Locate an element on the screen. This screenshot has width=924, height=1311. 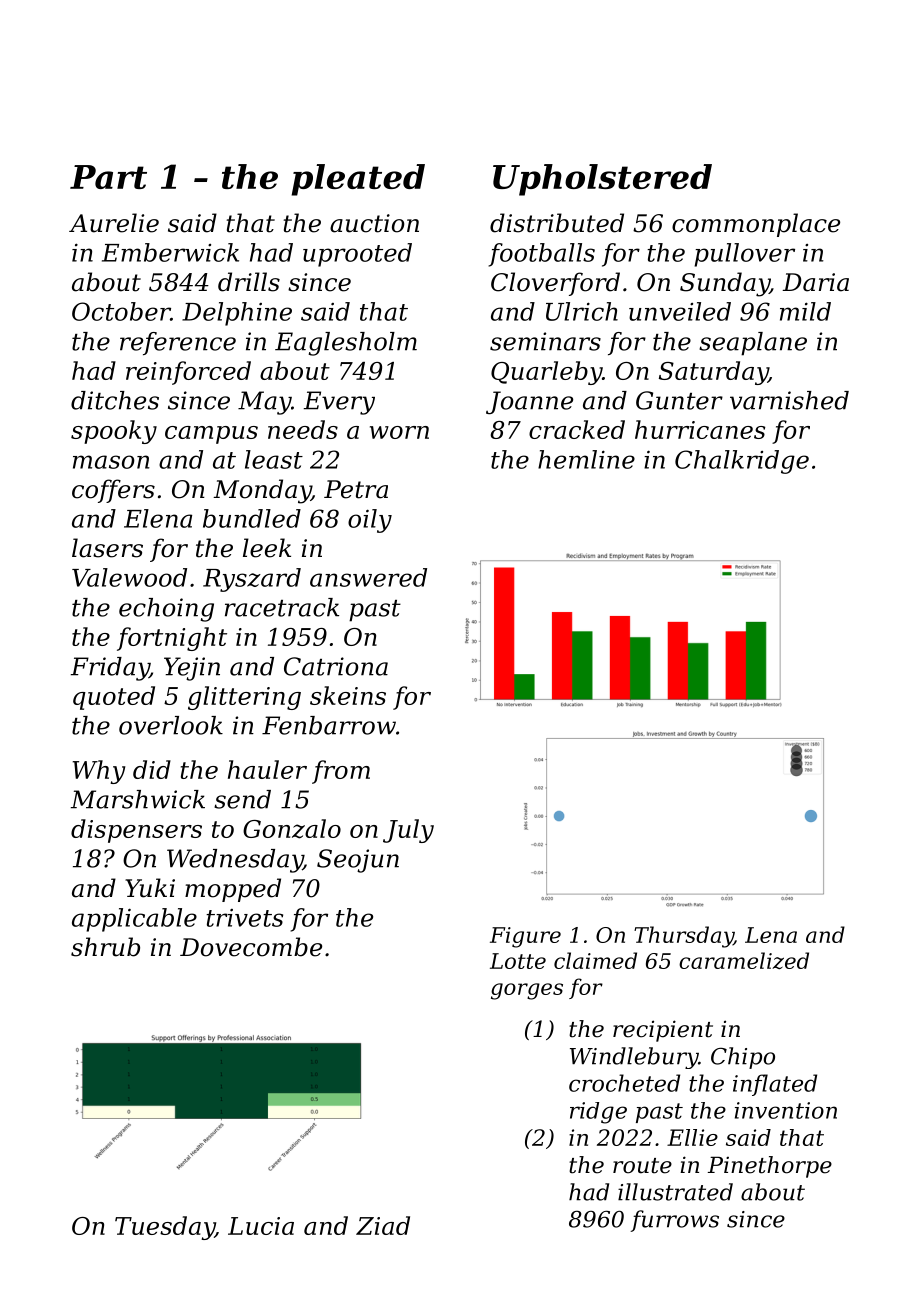
Pinethorpe is located at coordinates (770, 1167).
